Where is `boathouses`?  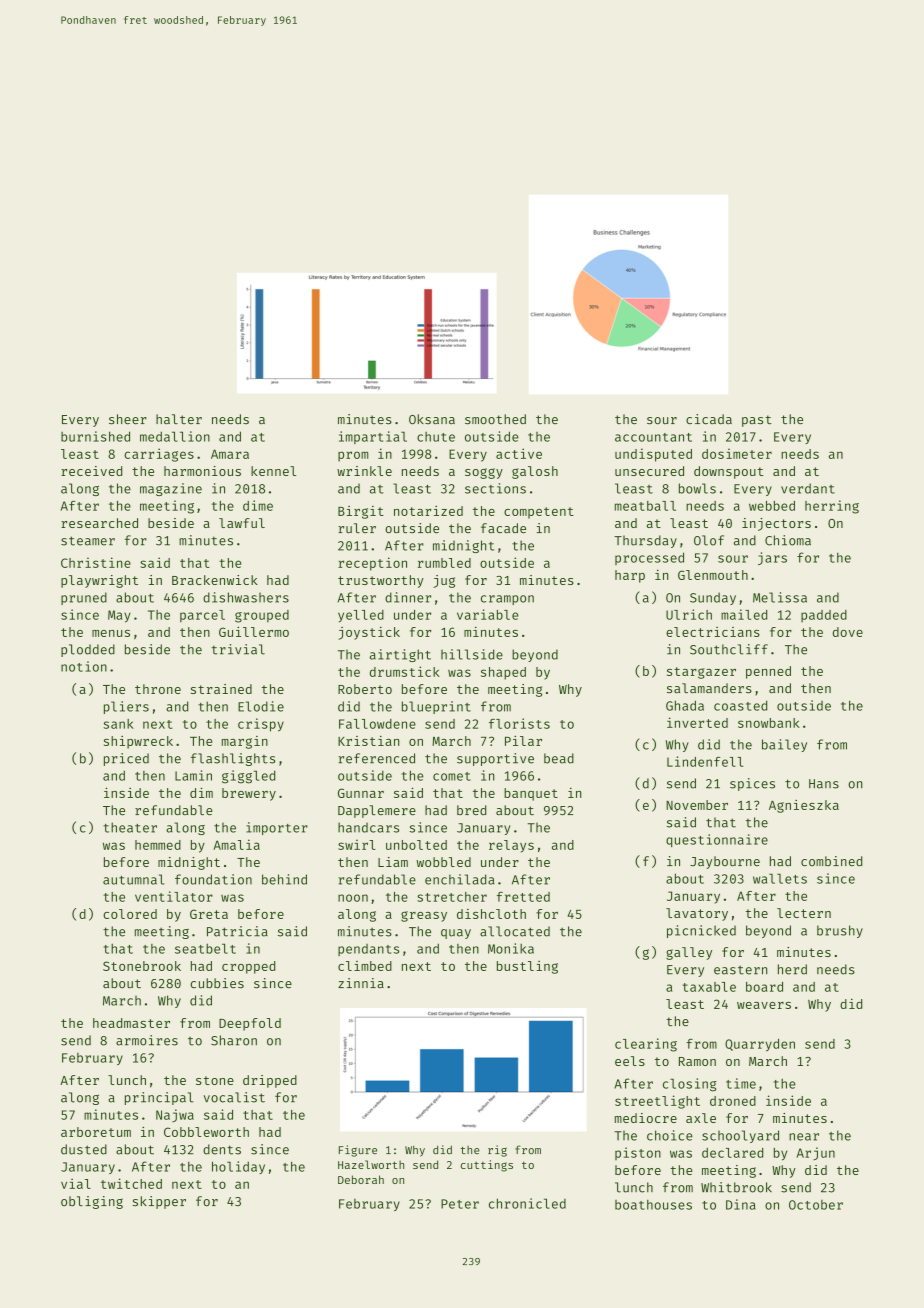
boathouses is located at coordinates (653, 1205).
